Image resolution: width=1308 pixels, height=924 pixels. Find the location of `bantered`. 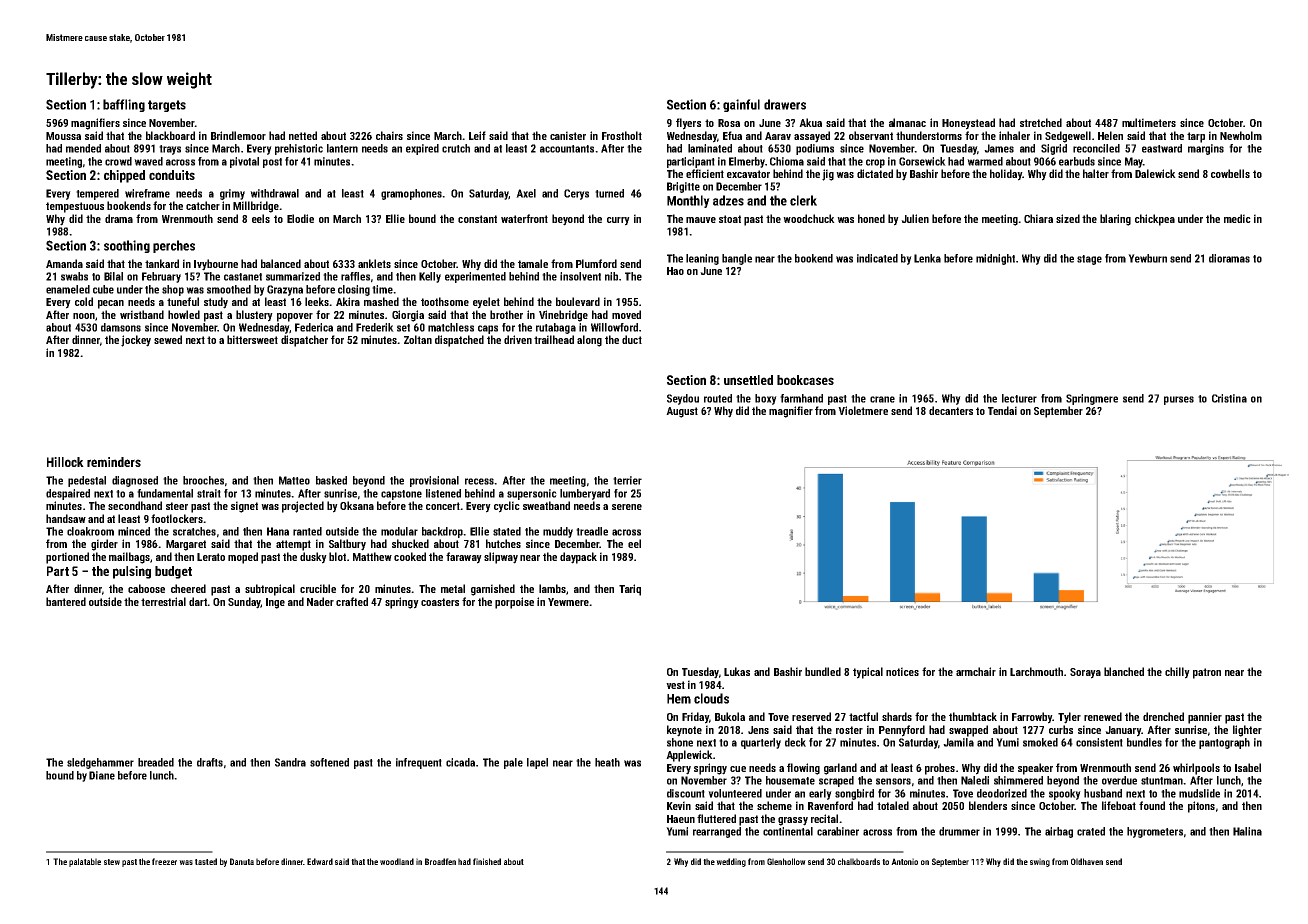

bantered is located at coordinates (66, 601).
